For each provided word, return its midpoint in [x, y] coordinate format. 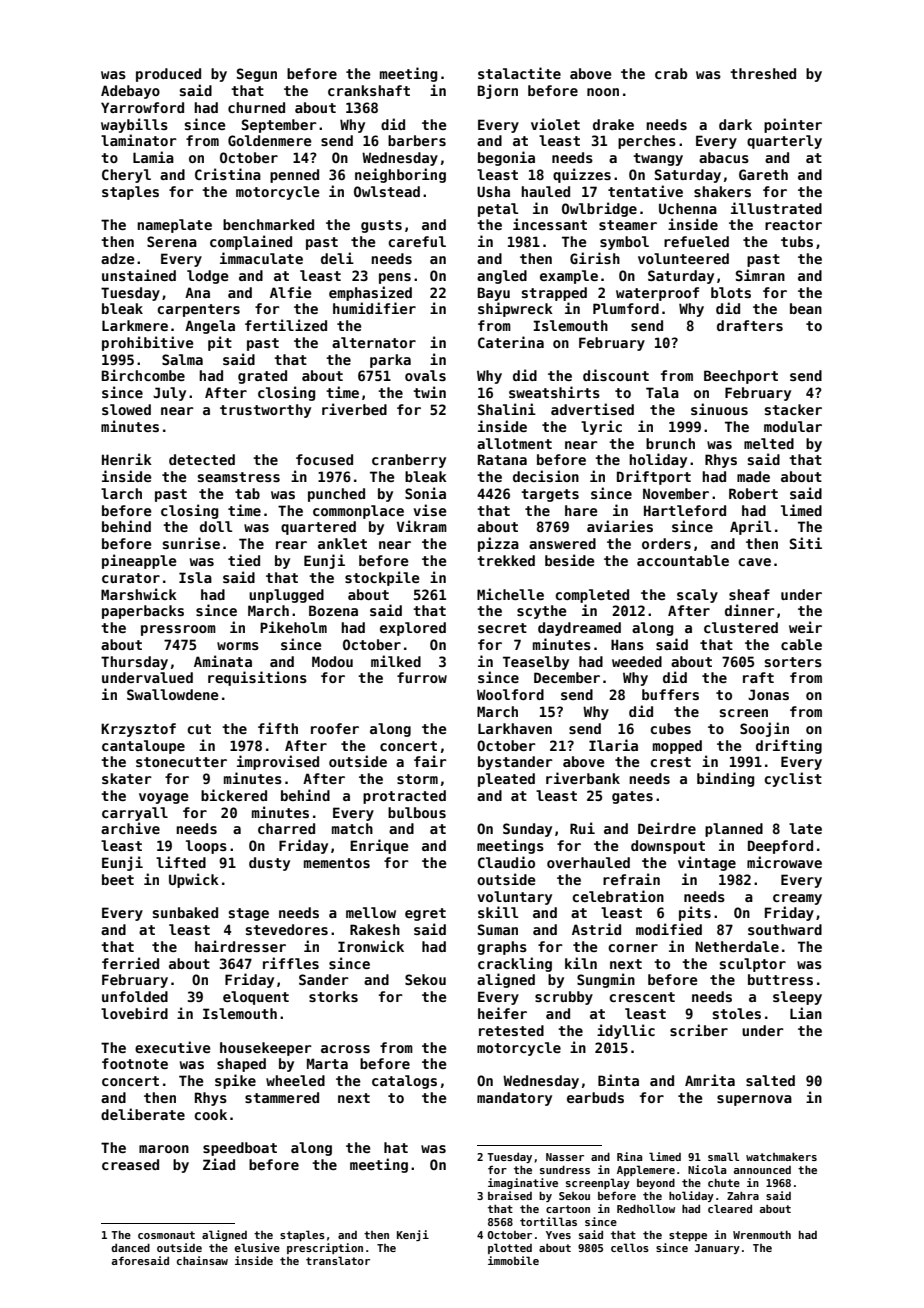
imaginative [523, 1183]
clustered [741, 627]
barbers [417, 140]
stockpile [382, 578]
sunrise [191, 543]
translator [338, 1260]
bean [806, 308]
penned [294, 176]
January [717, 1249]
